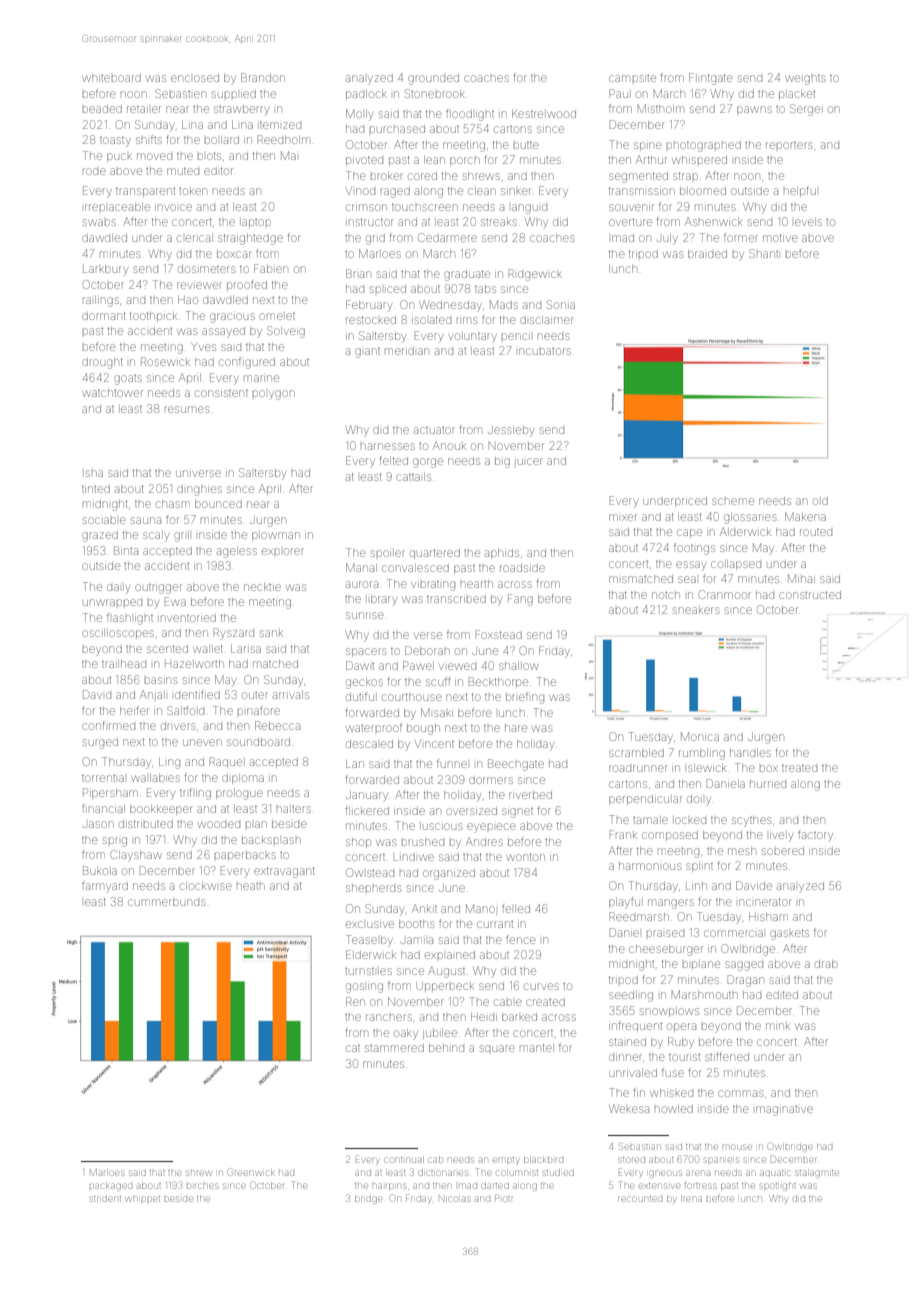  I want to click on locked, so click(690, 820).
